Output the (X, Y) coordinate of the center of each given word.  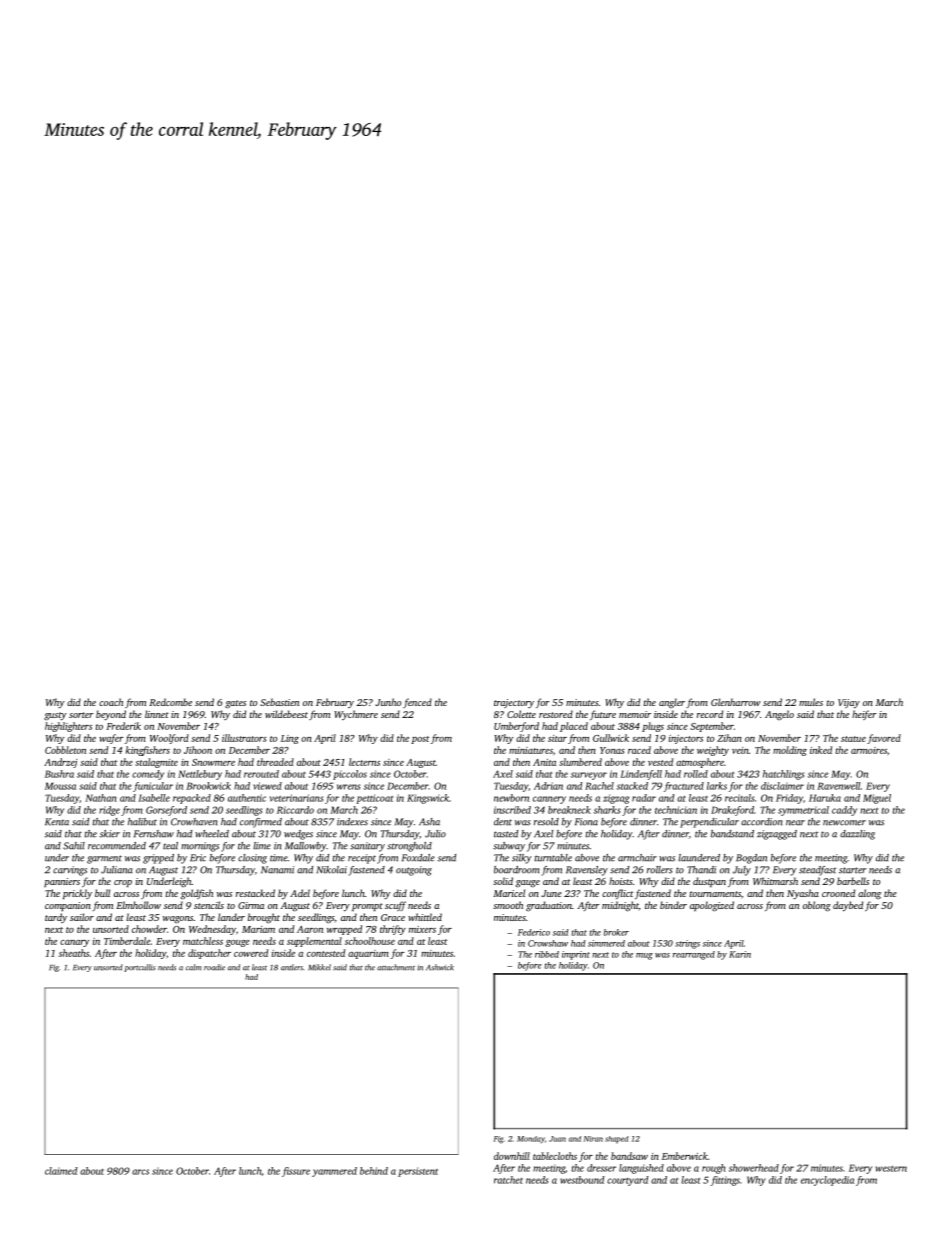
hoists (621, 881)
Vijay (849, 704)
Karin (740, 954)
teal (170, 846)
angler (672, 703)
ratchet (508, 1180)
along (869, 894)
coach (111, 702)
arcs (140, 1172)
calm (194, 967)
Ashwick (440, 967)
